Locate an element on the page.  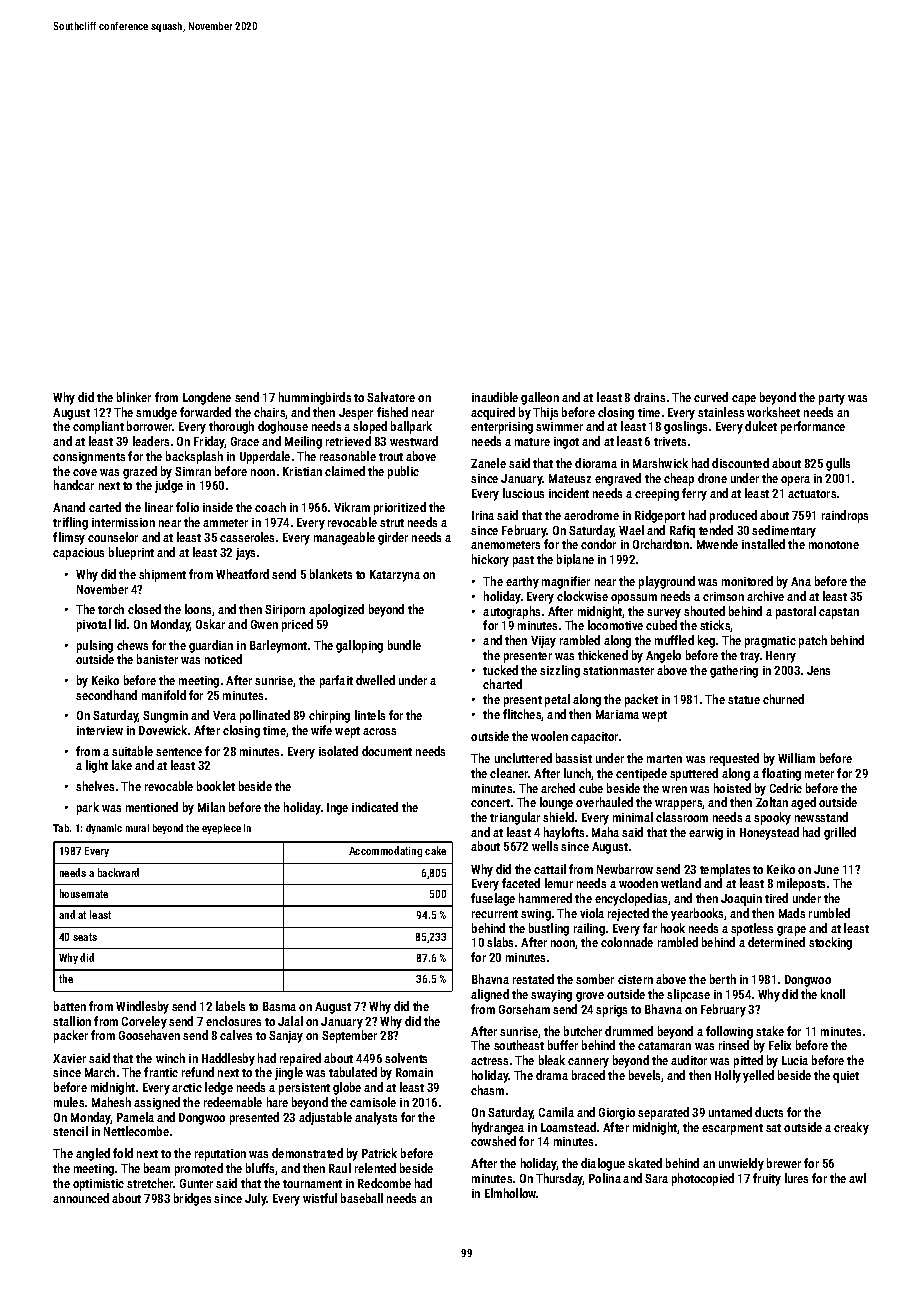
Thursday is located at coordinates (559, 1179).
